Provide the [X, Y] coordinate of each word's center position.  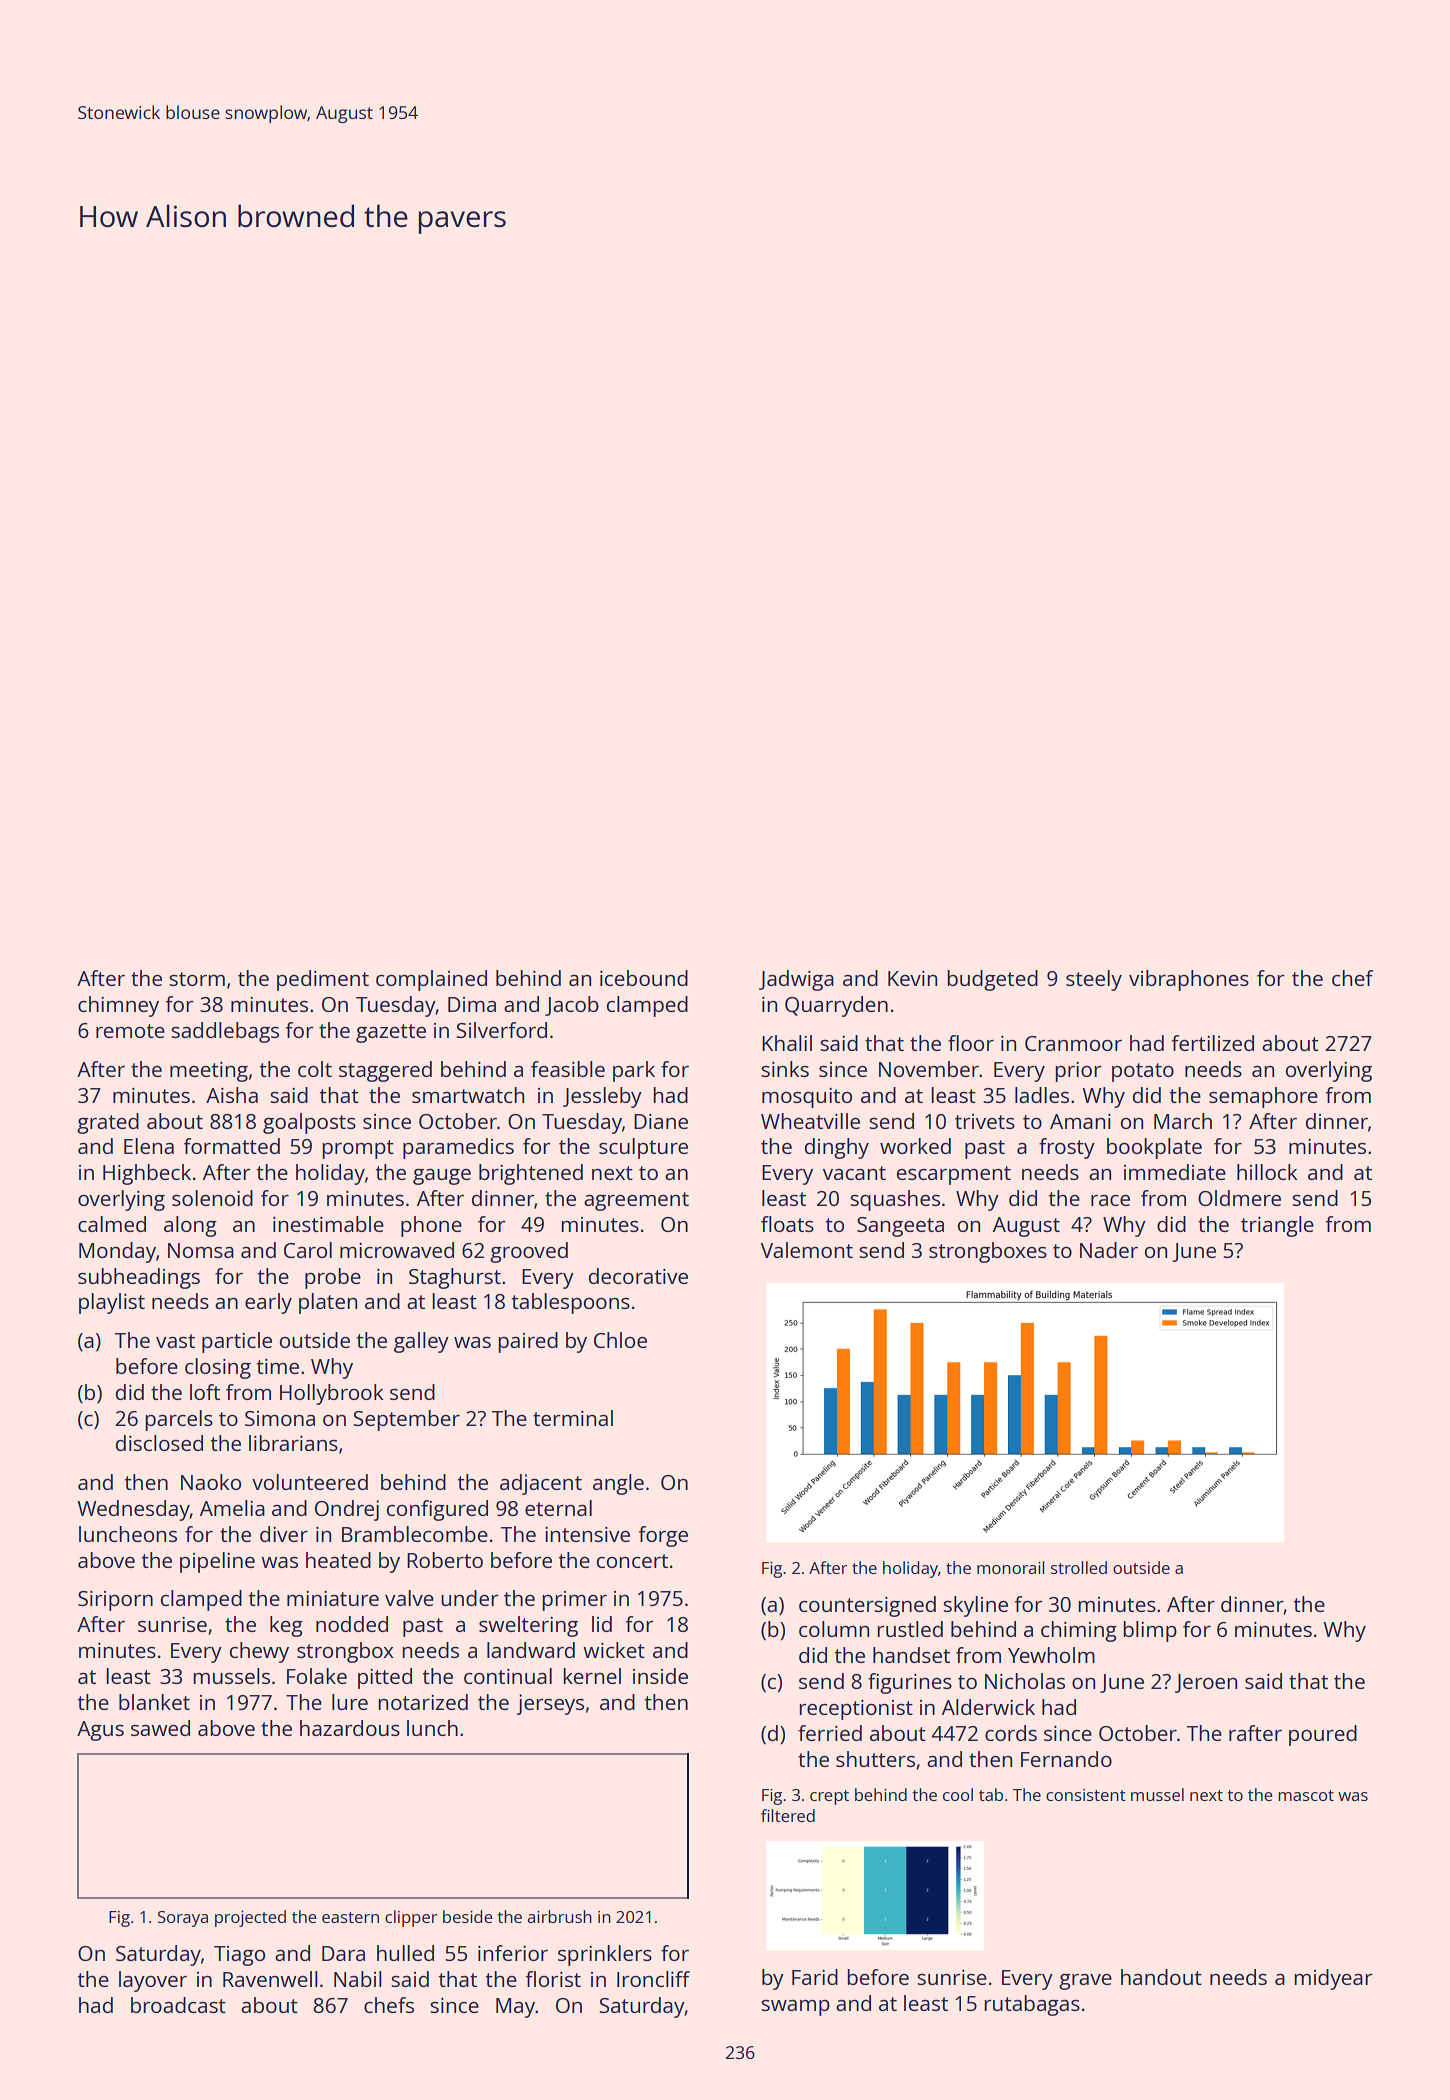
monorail [1011, 1567]
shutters [875, 1759]
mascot [1306, 1795]
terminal [573, 1418]
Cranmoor [1073, 1043]
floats [787, 1224]
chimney [118, 1006]
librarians [293, 1443]
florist [553, 1979]
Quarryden [836, 1006]
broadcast [178, 2005]
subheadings [139, 1278]
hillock [1267, 1172]
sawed [160, 1728]
